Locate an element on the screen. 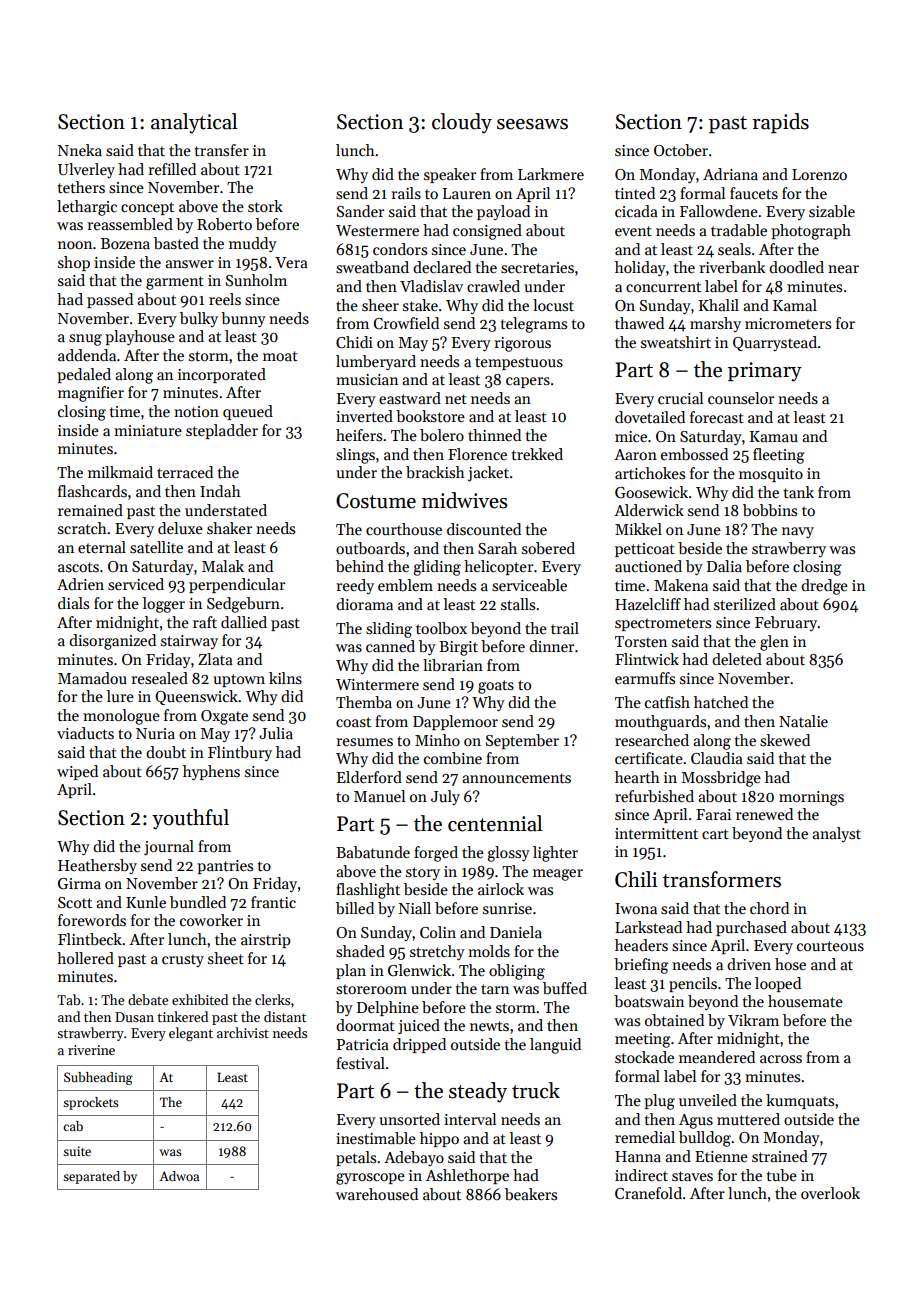 This screenshot has height=1308, width=924. tethers is located at coordinates (81, 187).
